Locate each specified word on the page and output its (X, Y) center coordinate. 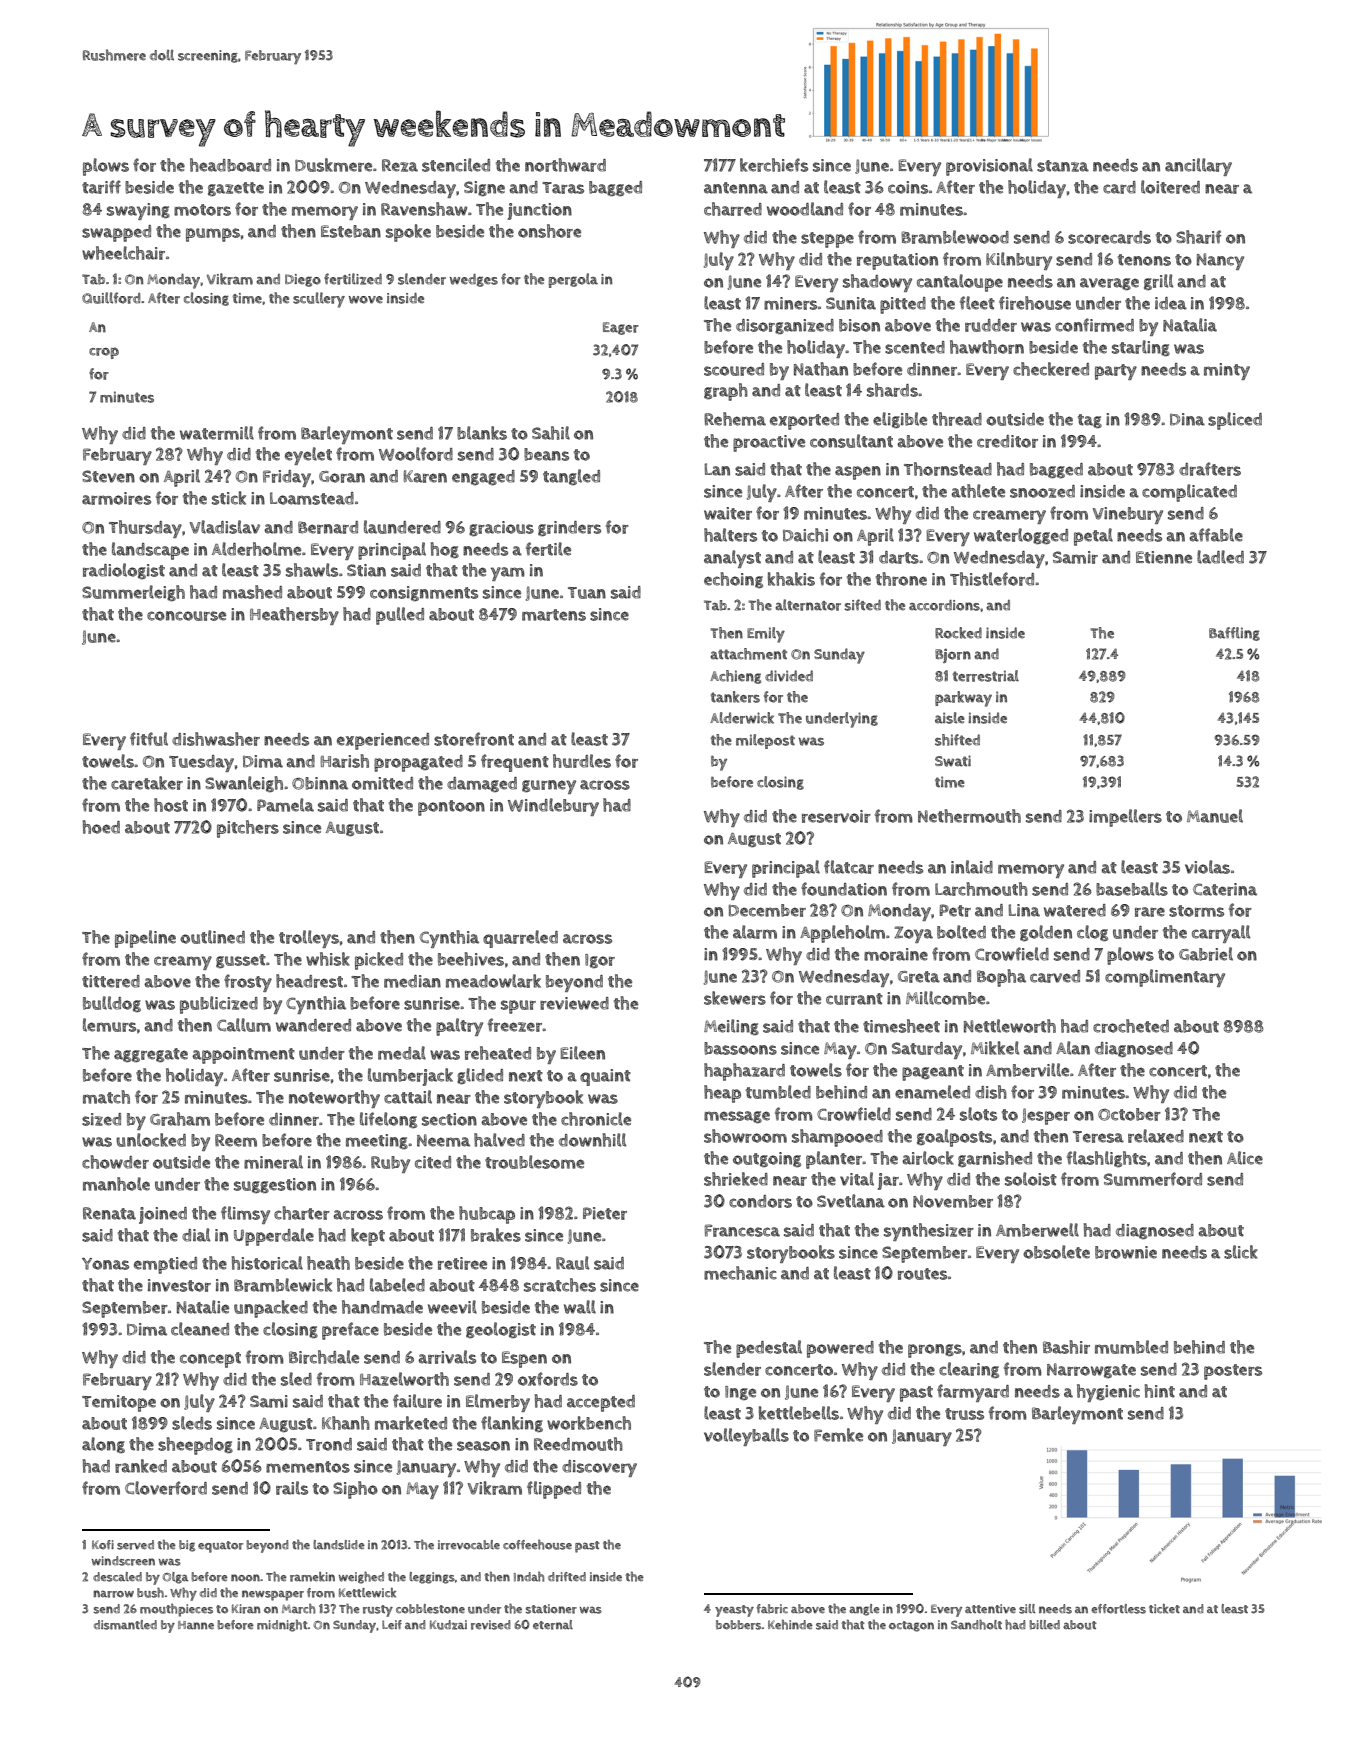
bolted (961, 932)
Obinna (320, 783)
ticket (1164, 1609)
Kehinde (790, 1624)
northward (565, 165)
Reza (400, 165)
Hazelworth (404, 1379)
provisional (989, 167)
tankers (735, 697)
